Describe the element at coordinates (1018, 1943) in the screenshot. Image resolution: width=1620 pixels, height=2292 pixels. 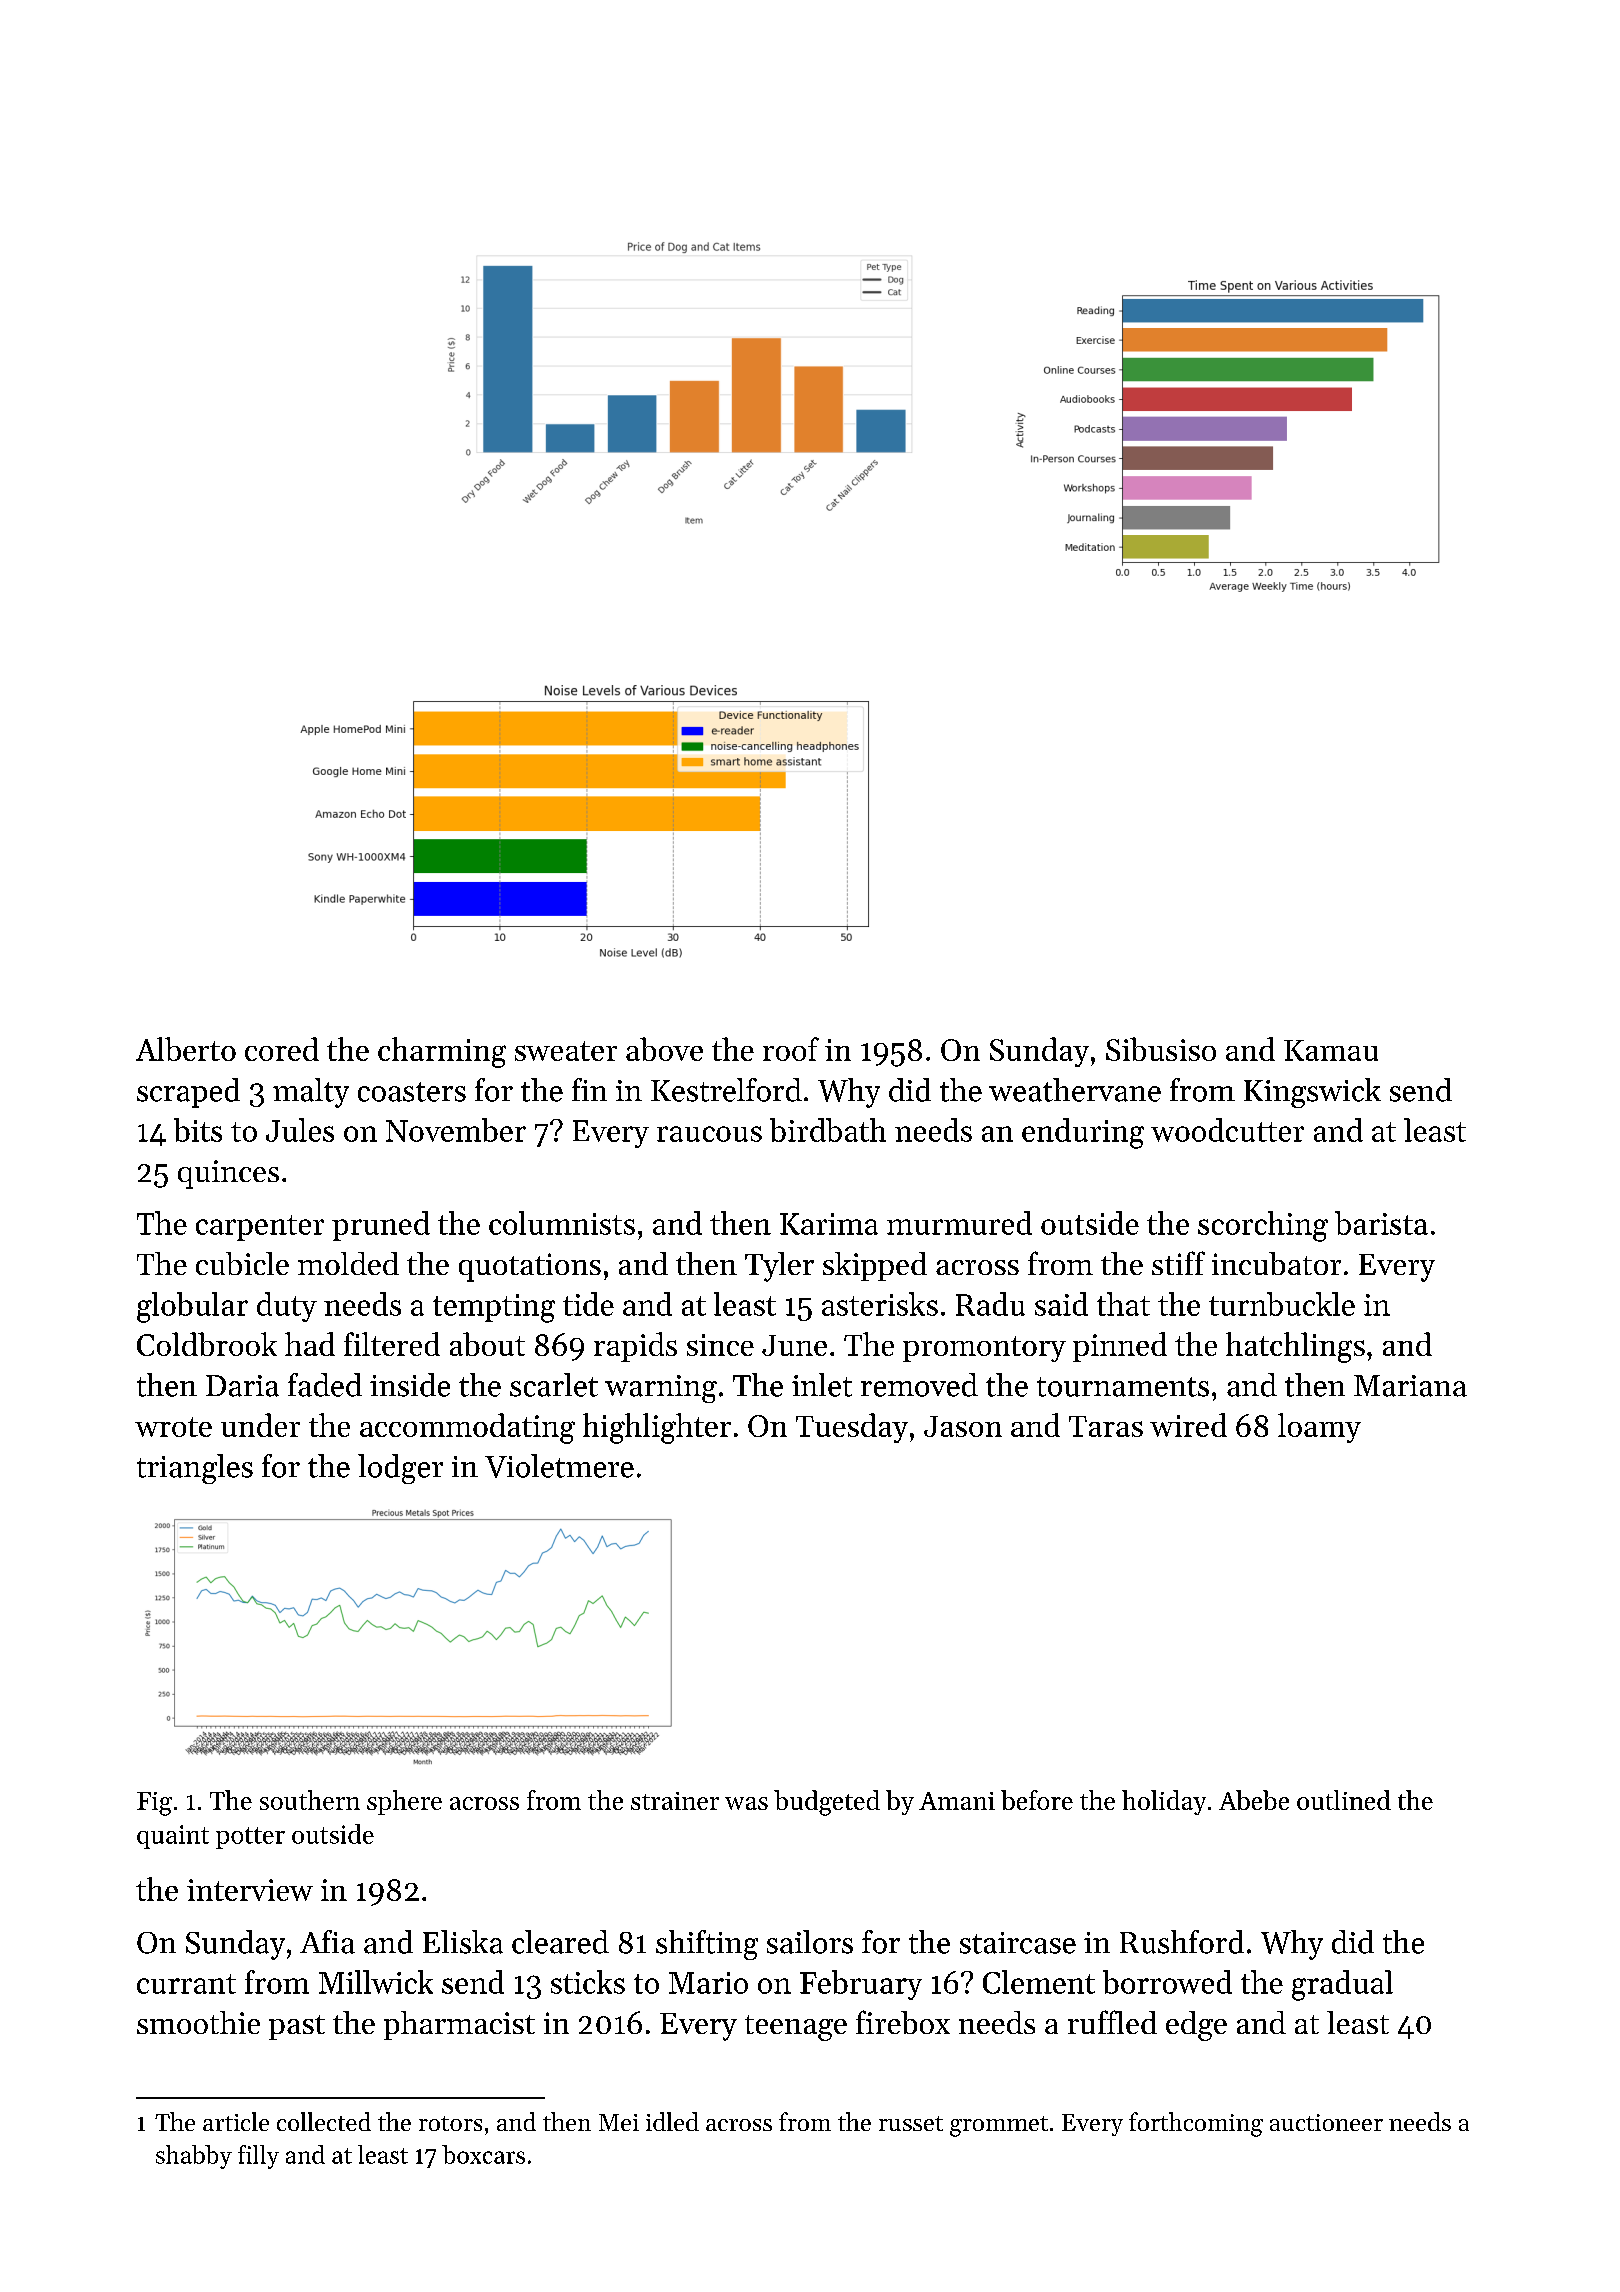
I see `staircase` at that location.
